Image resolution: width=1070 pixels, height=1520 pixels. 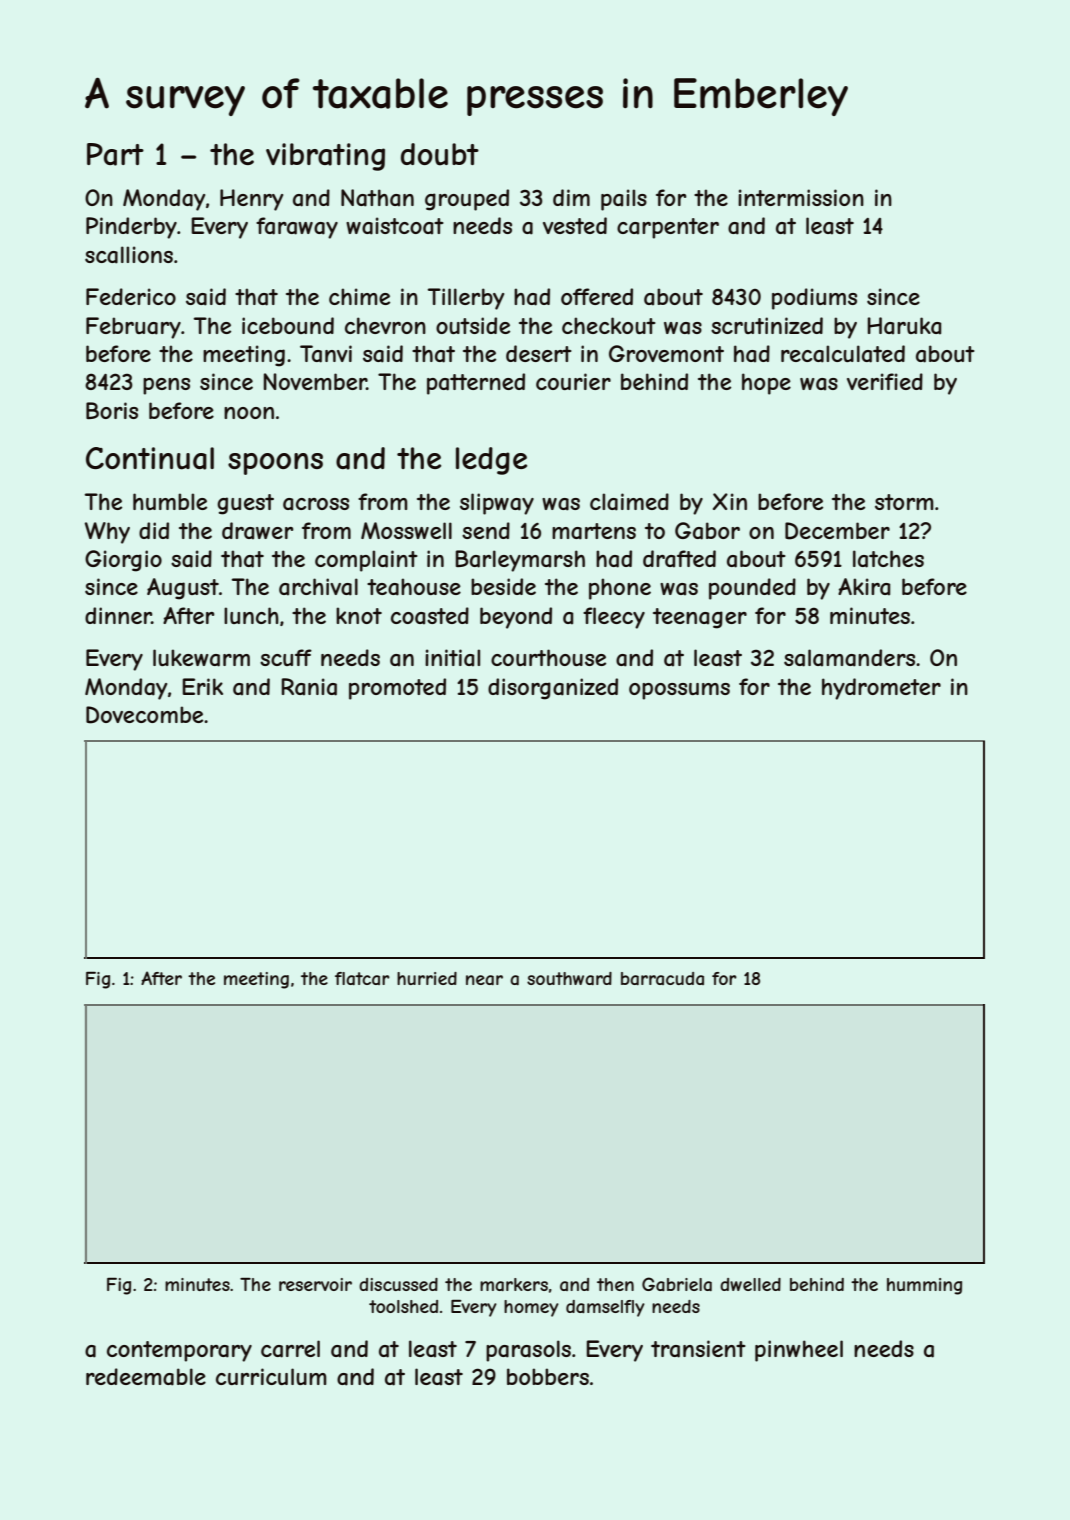 What do you see at coordinates (662, 978) in the page?
I see `barracuda` at bounding box center [662, 978].
